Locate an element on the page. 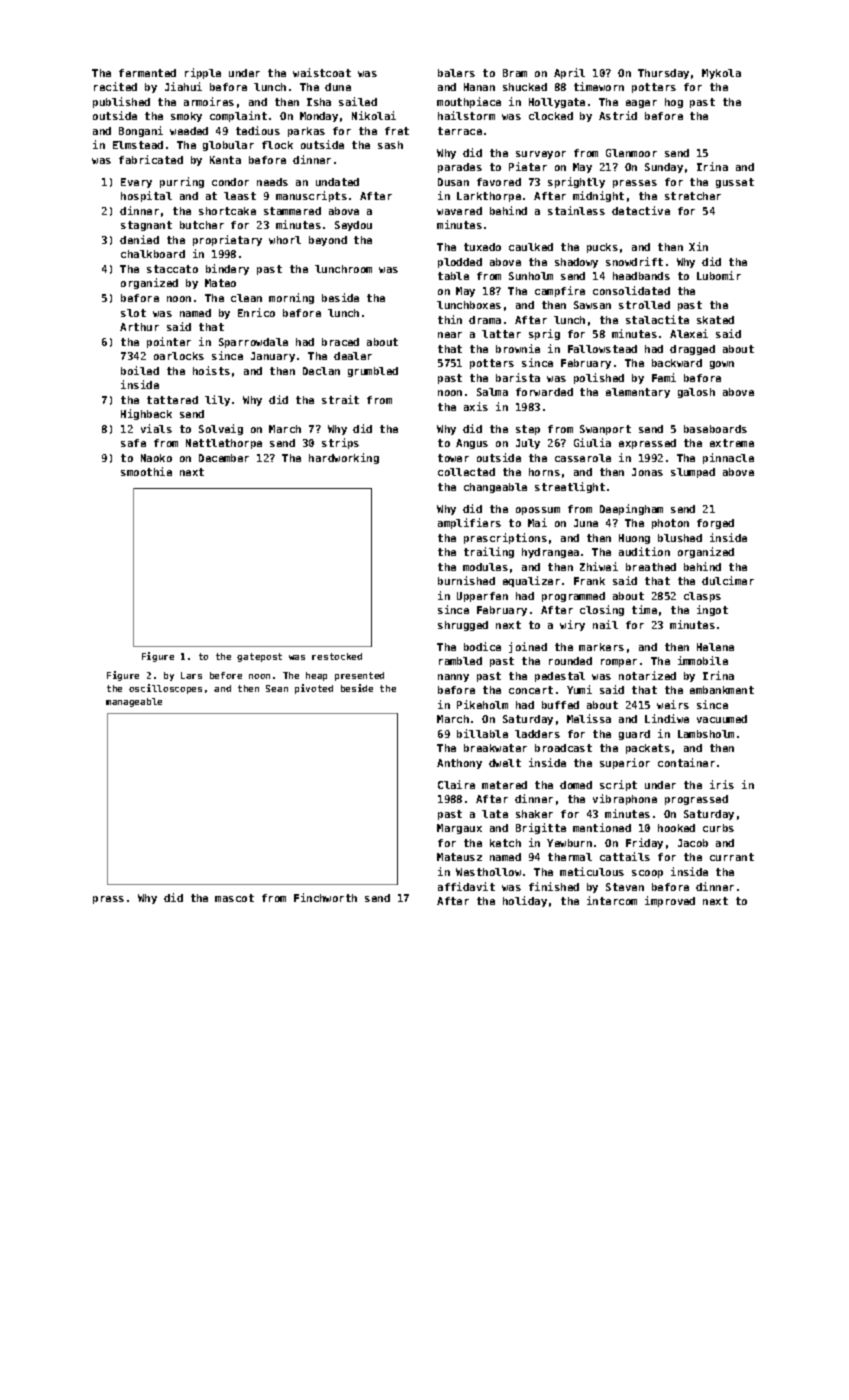 This document has height=1400, width=849. billable is located at coordinates (482, 733).
